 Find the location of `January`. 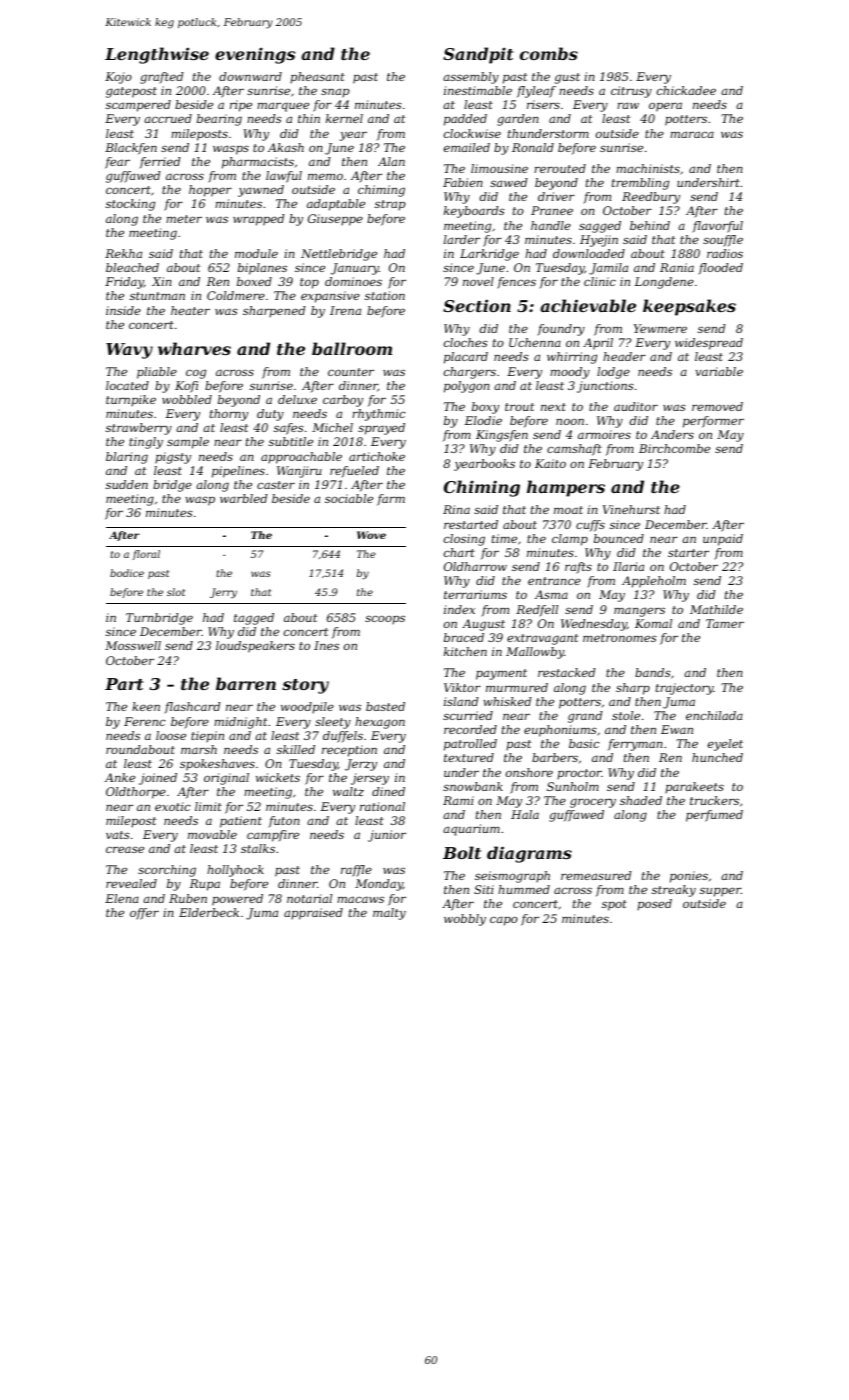

January is located at coordinates (355, 269).
